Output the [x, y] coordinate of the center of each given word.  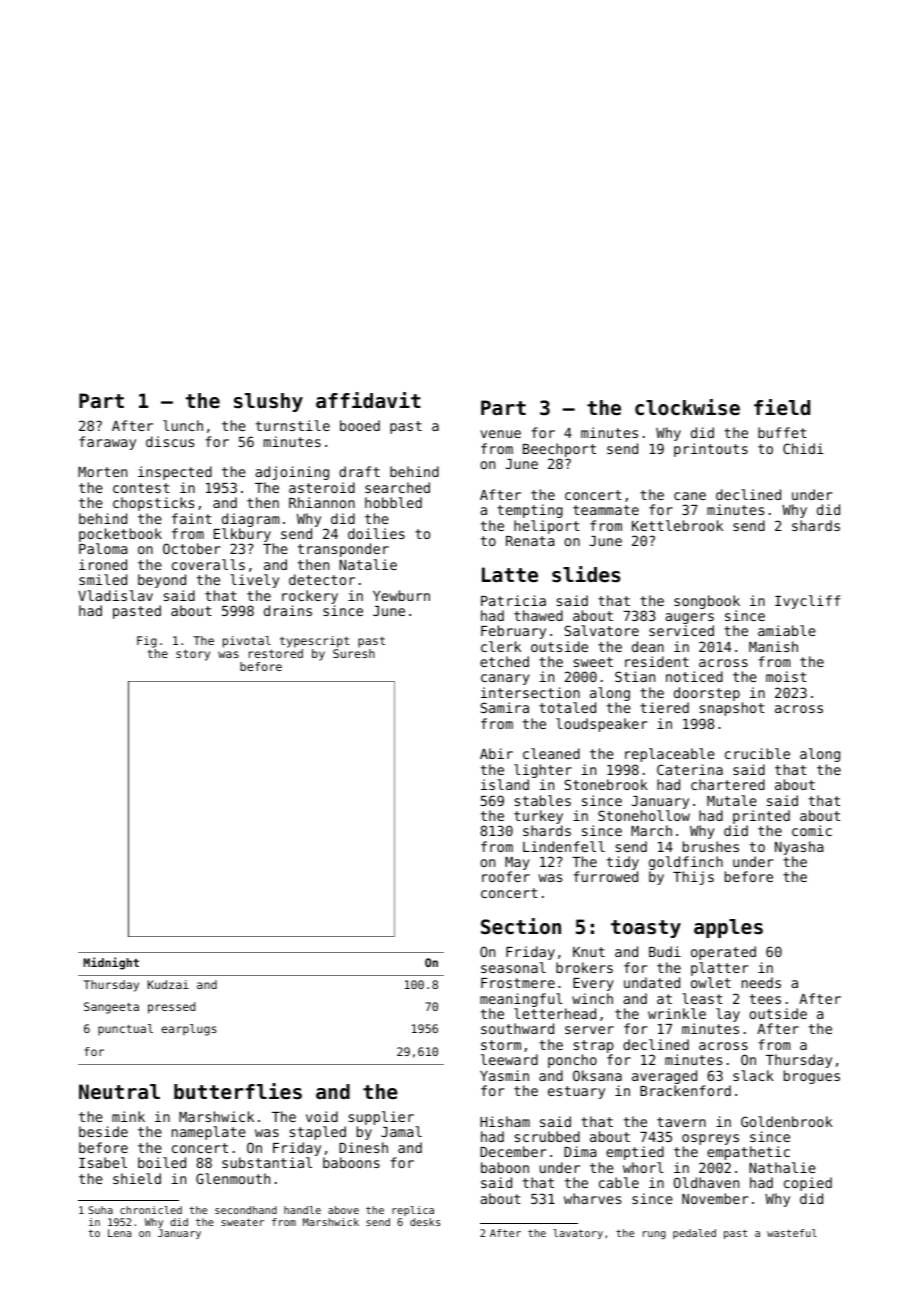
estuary [576, 1092]
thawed [538, 615]
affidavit [368, 400]
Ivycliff [807, 602]
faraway [107, 443]
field [782, 407]
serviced [681, 630]
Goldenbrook [787, 1121]
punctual [125, 1030]
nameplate [209, 1133]
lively [254, 581]
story [193, 655]
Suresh [354, 653]
